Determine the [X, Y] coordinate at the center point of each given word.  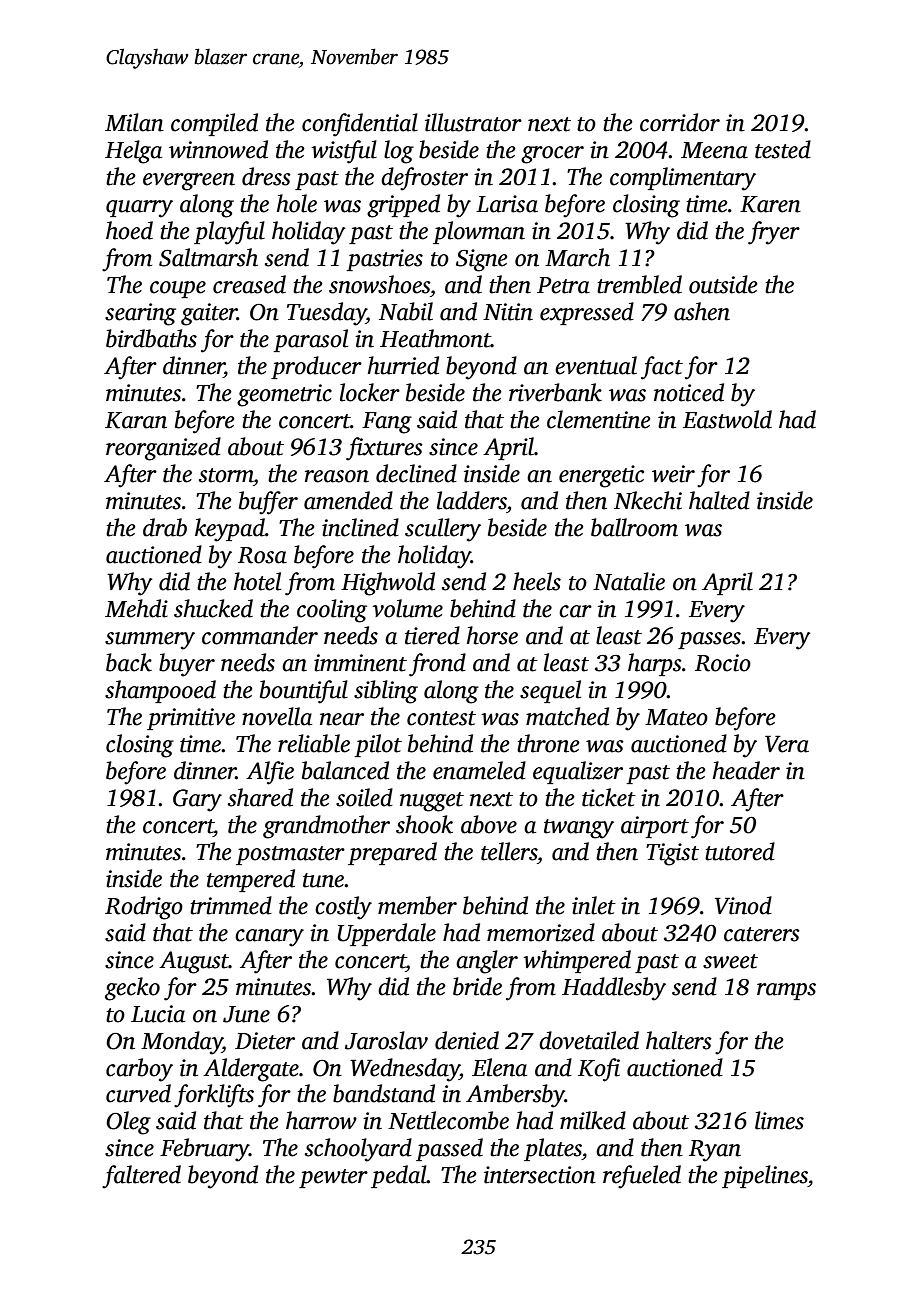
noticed [689, 392]
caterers [762, 934]
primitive [191, 719]
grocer [552, 155]
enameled [479, 770]
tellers [509, 851]
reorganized [163, 449]
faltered [141, 1177]
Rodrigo [144, 908]
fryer [774, 233]
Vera [787, 744]
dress [266, 176]
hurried [403, 365]
